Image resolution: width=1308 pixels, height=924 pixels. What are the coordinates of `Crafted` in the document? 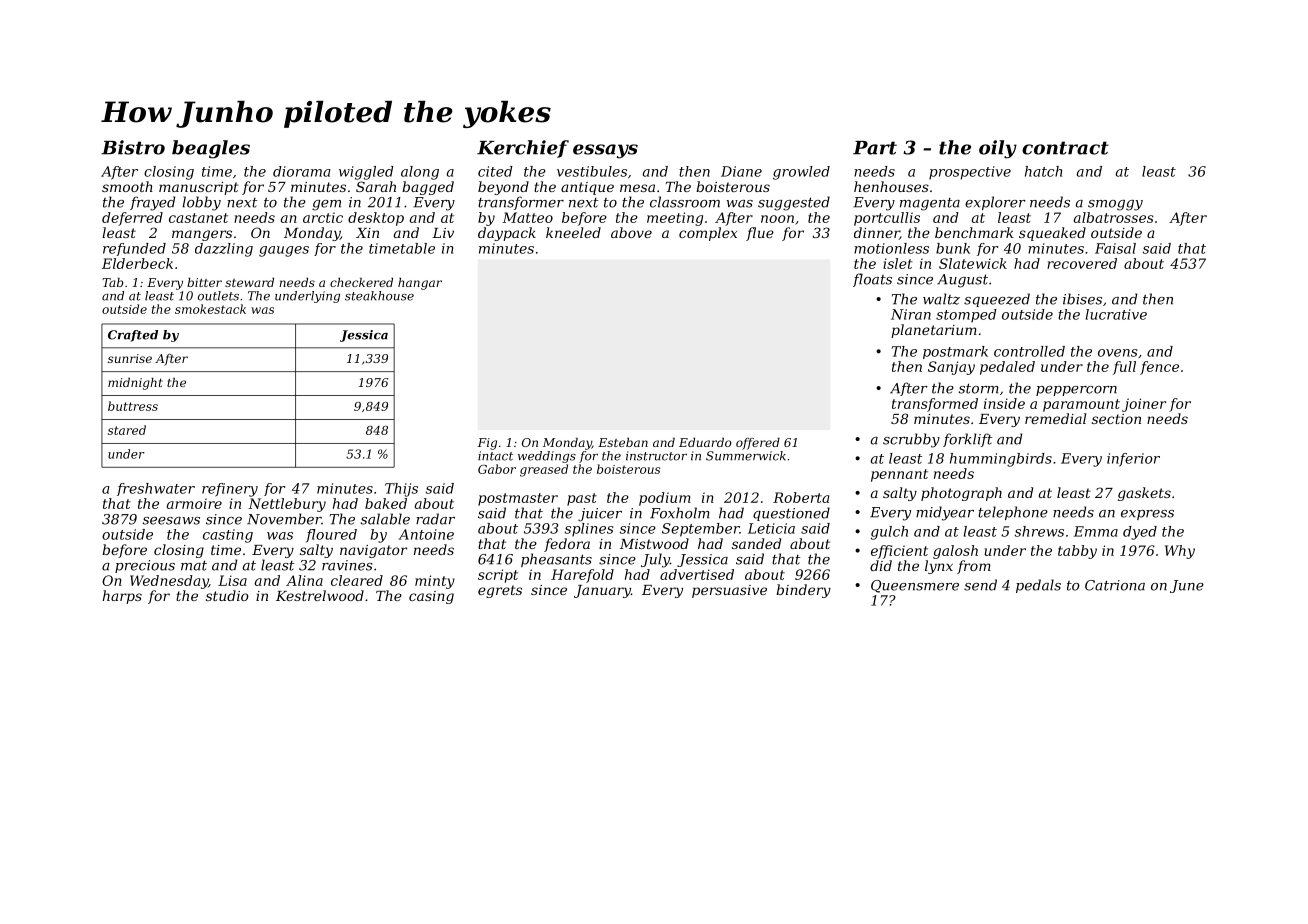 It's located at (133, 336).
